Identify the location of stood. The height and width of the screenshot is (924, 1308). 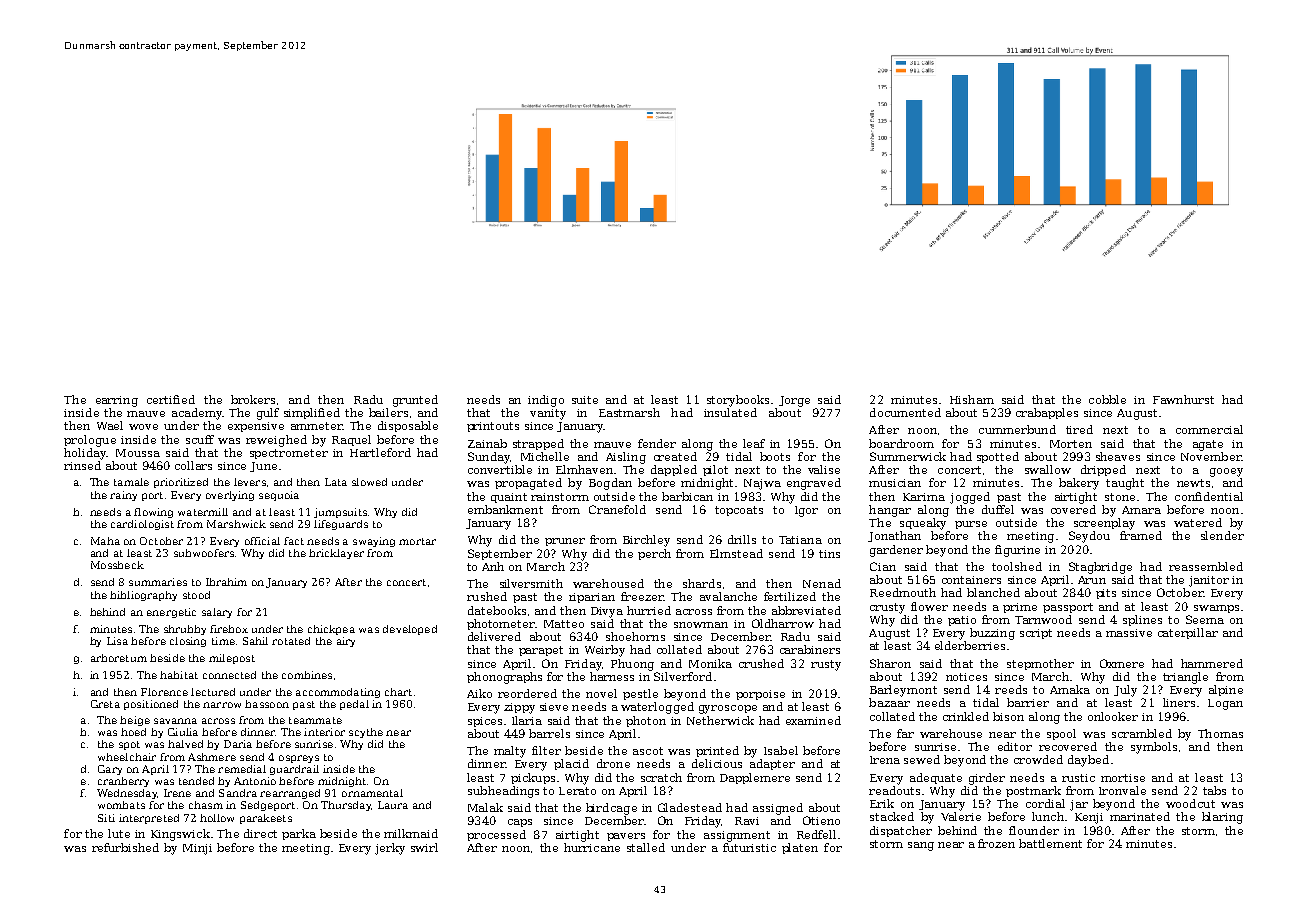
(196, 595).
